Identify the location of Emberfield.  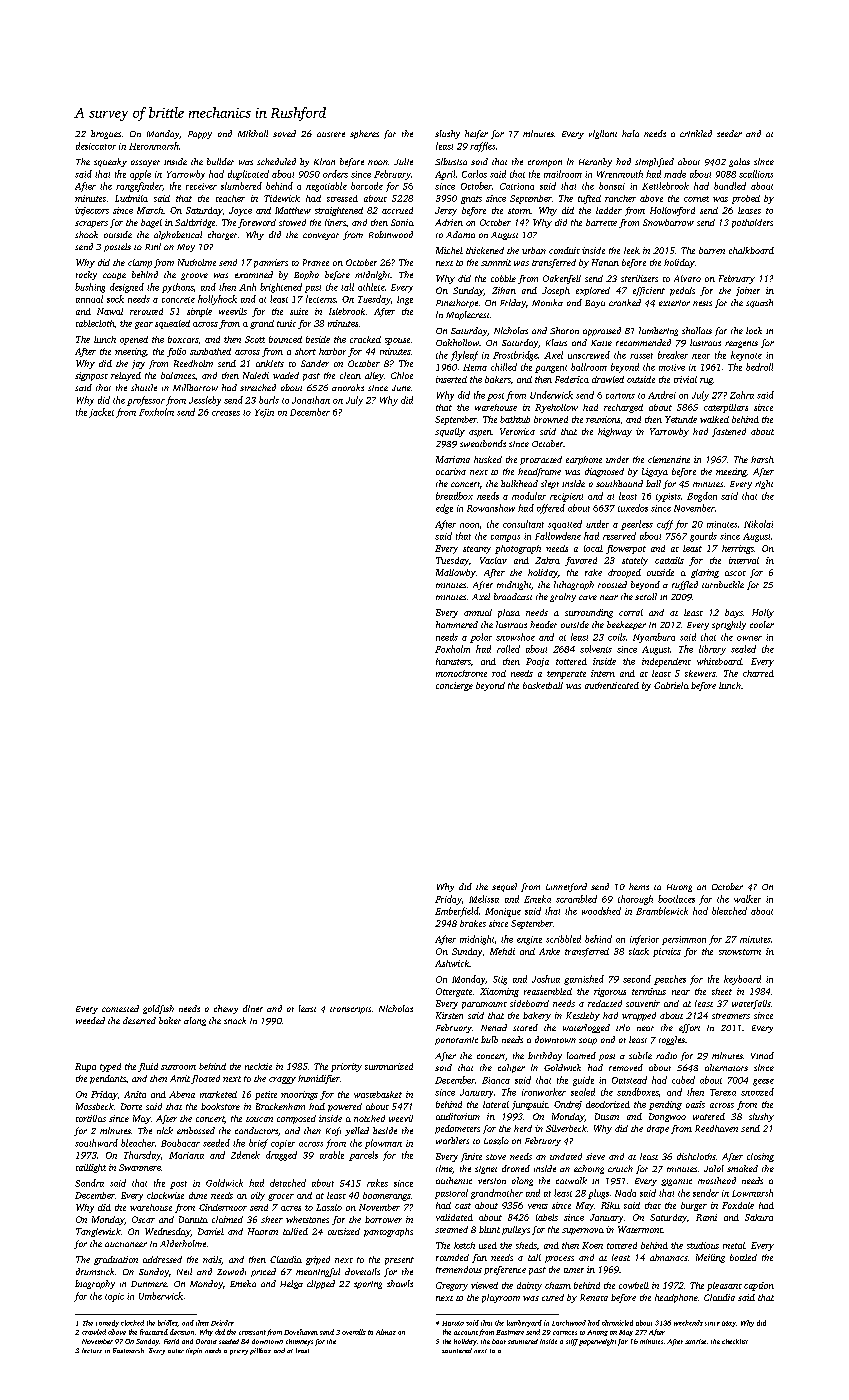
(457, 912).
